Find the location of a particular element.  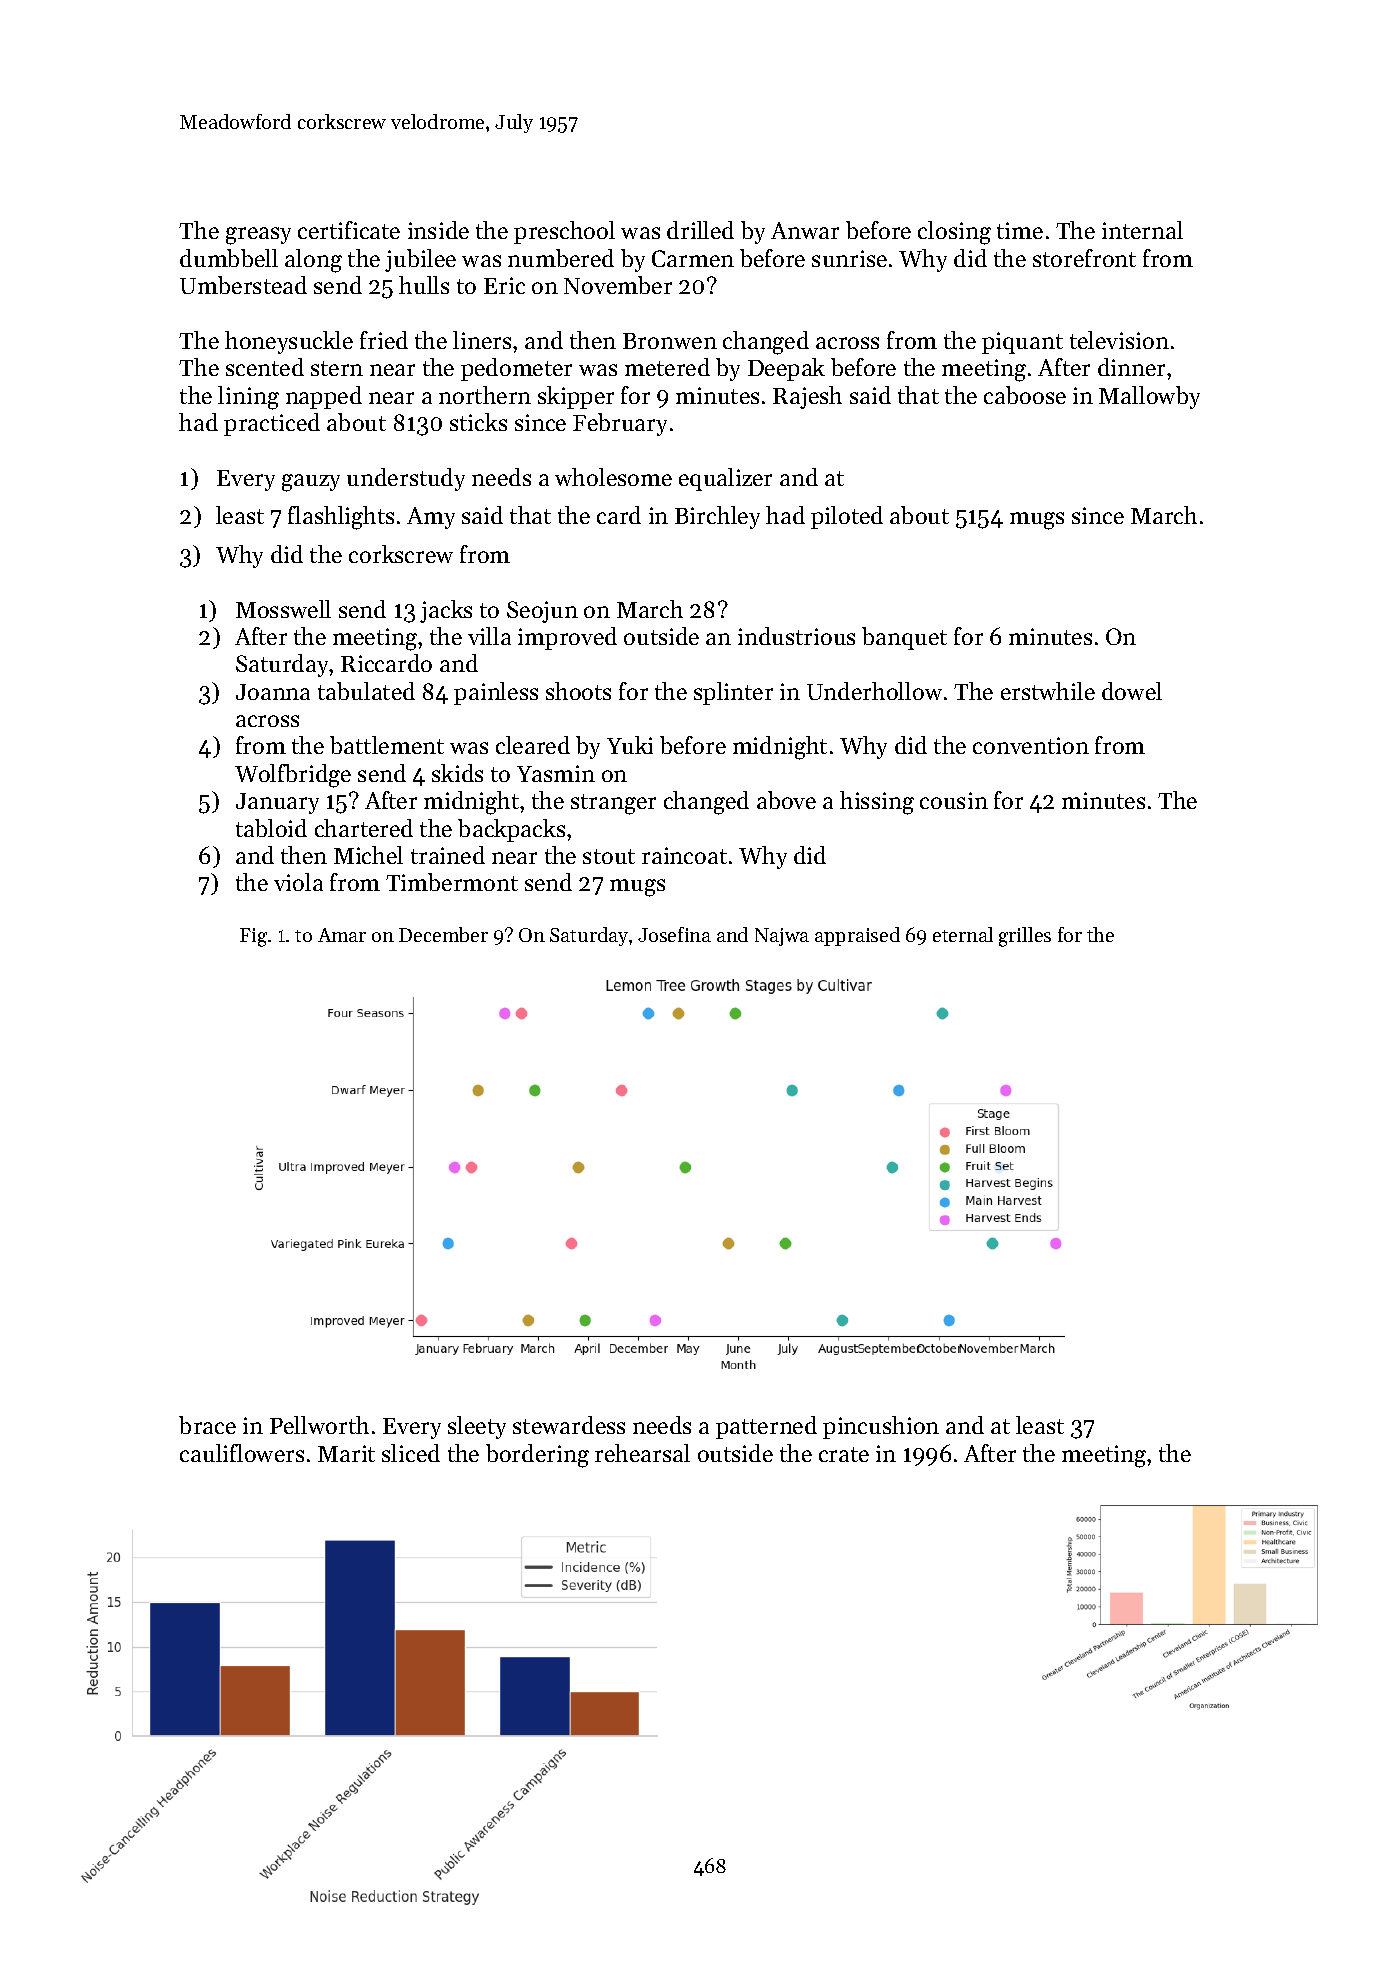

eternal is located at coordinates (963, 934).
